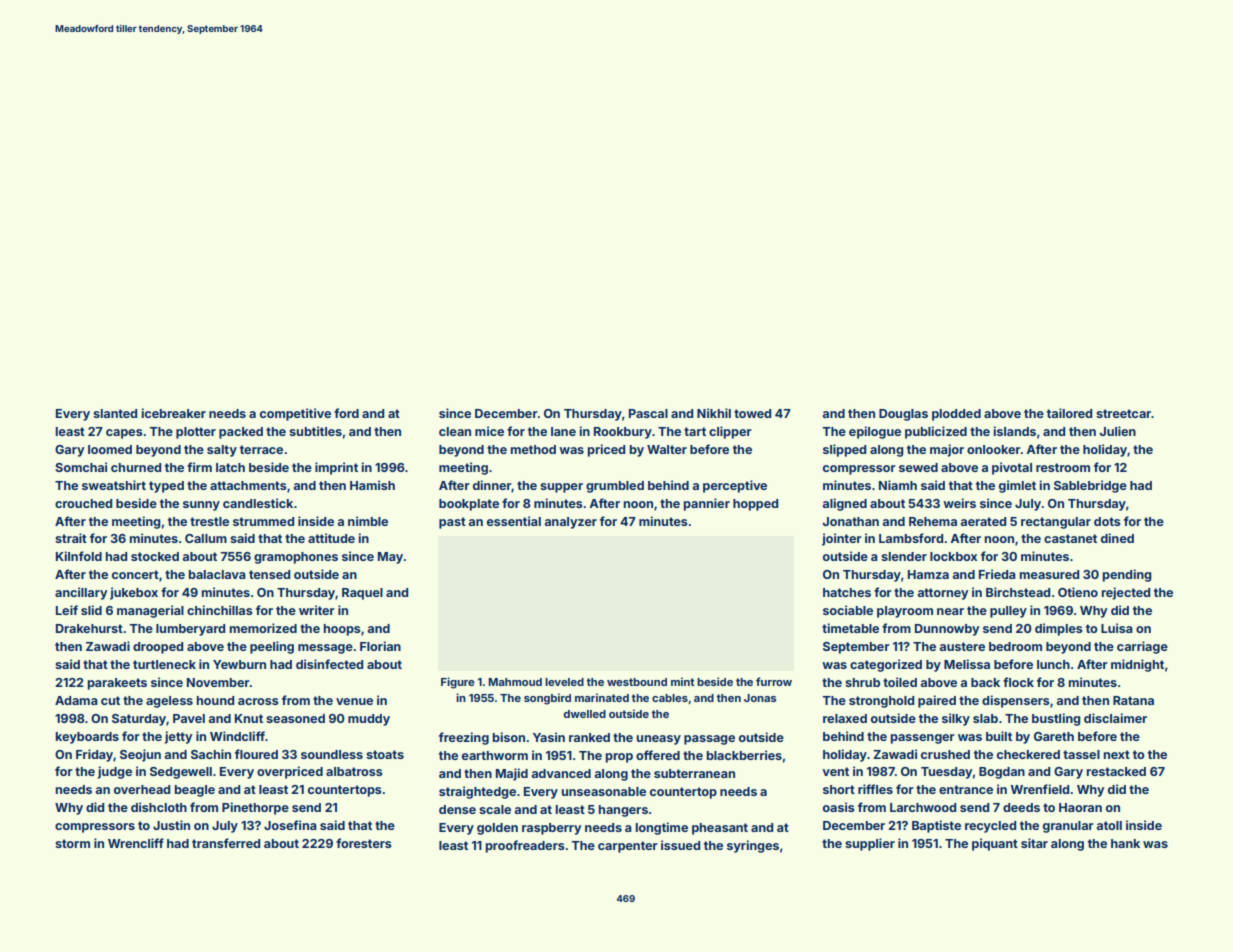  Describe the element at coordinates (452, 523) in the document. I see `past` at that location.
